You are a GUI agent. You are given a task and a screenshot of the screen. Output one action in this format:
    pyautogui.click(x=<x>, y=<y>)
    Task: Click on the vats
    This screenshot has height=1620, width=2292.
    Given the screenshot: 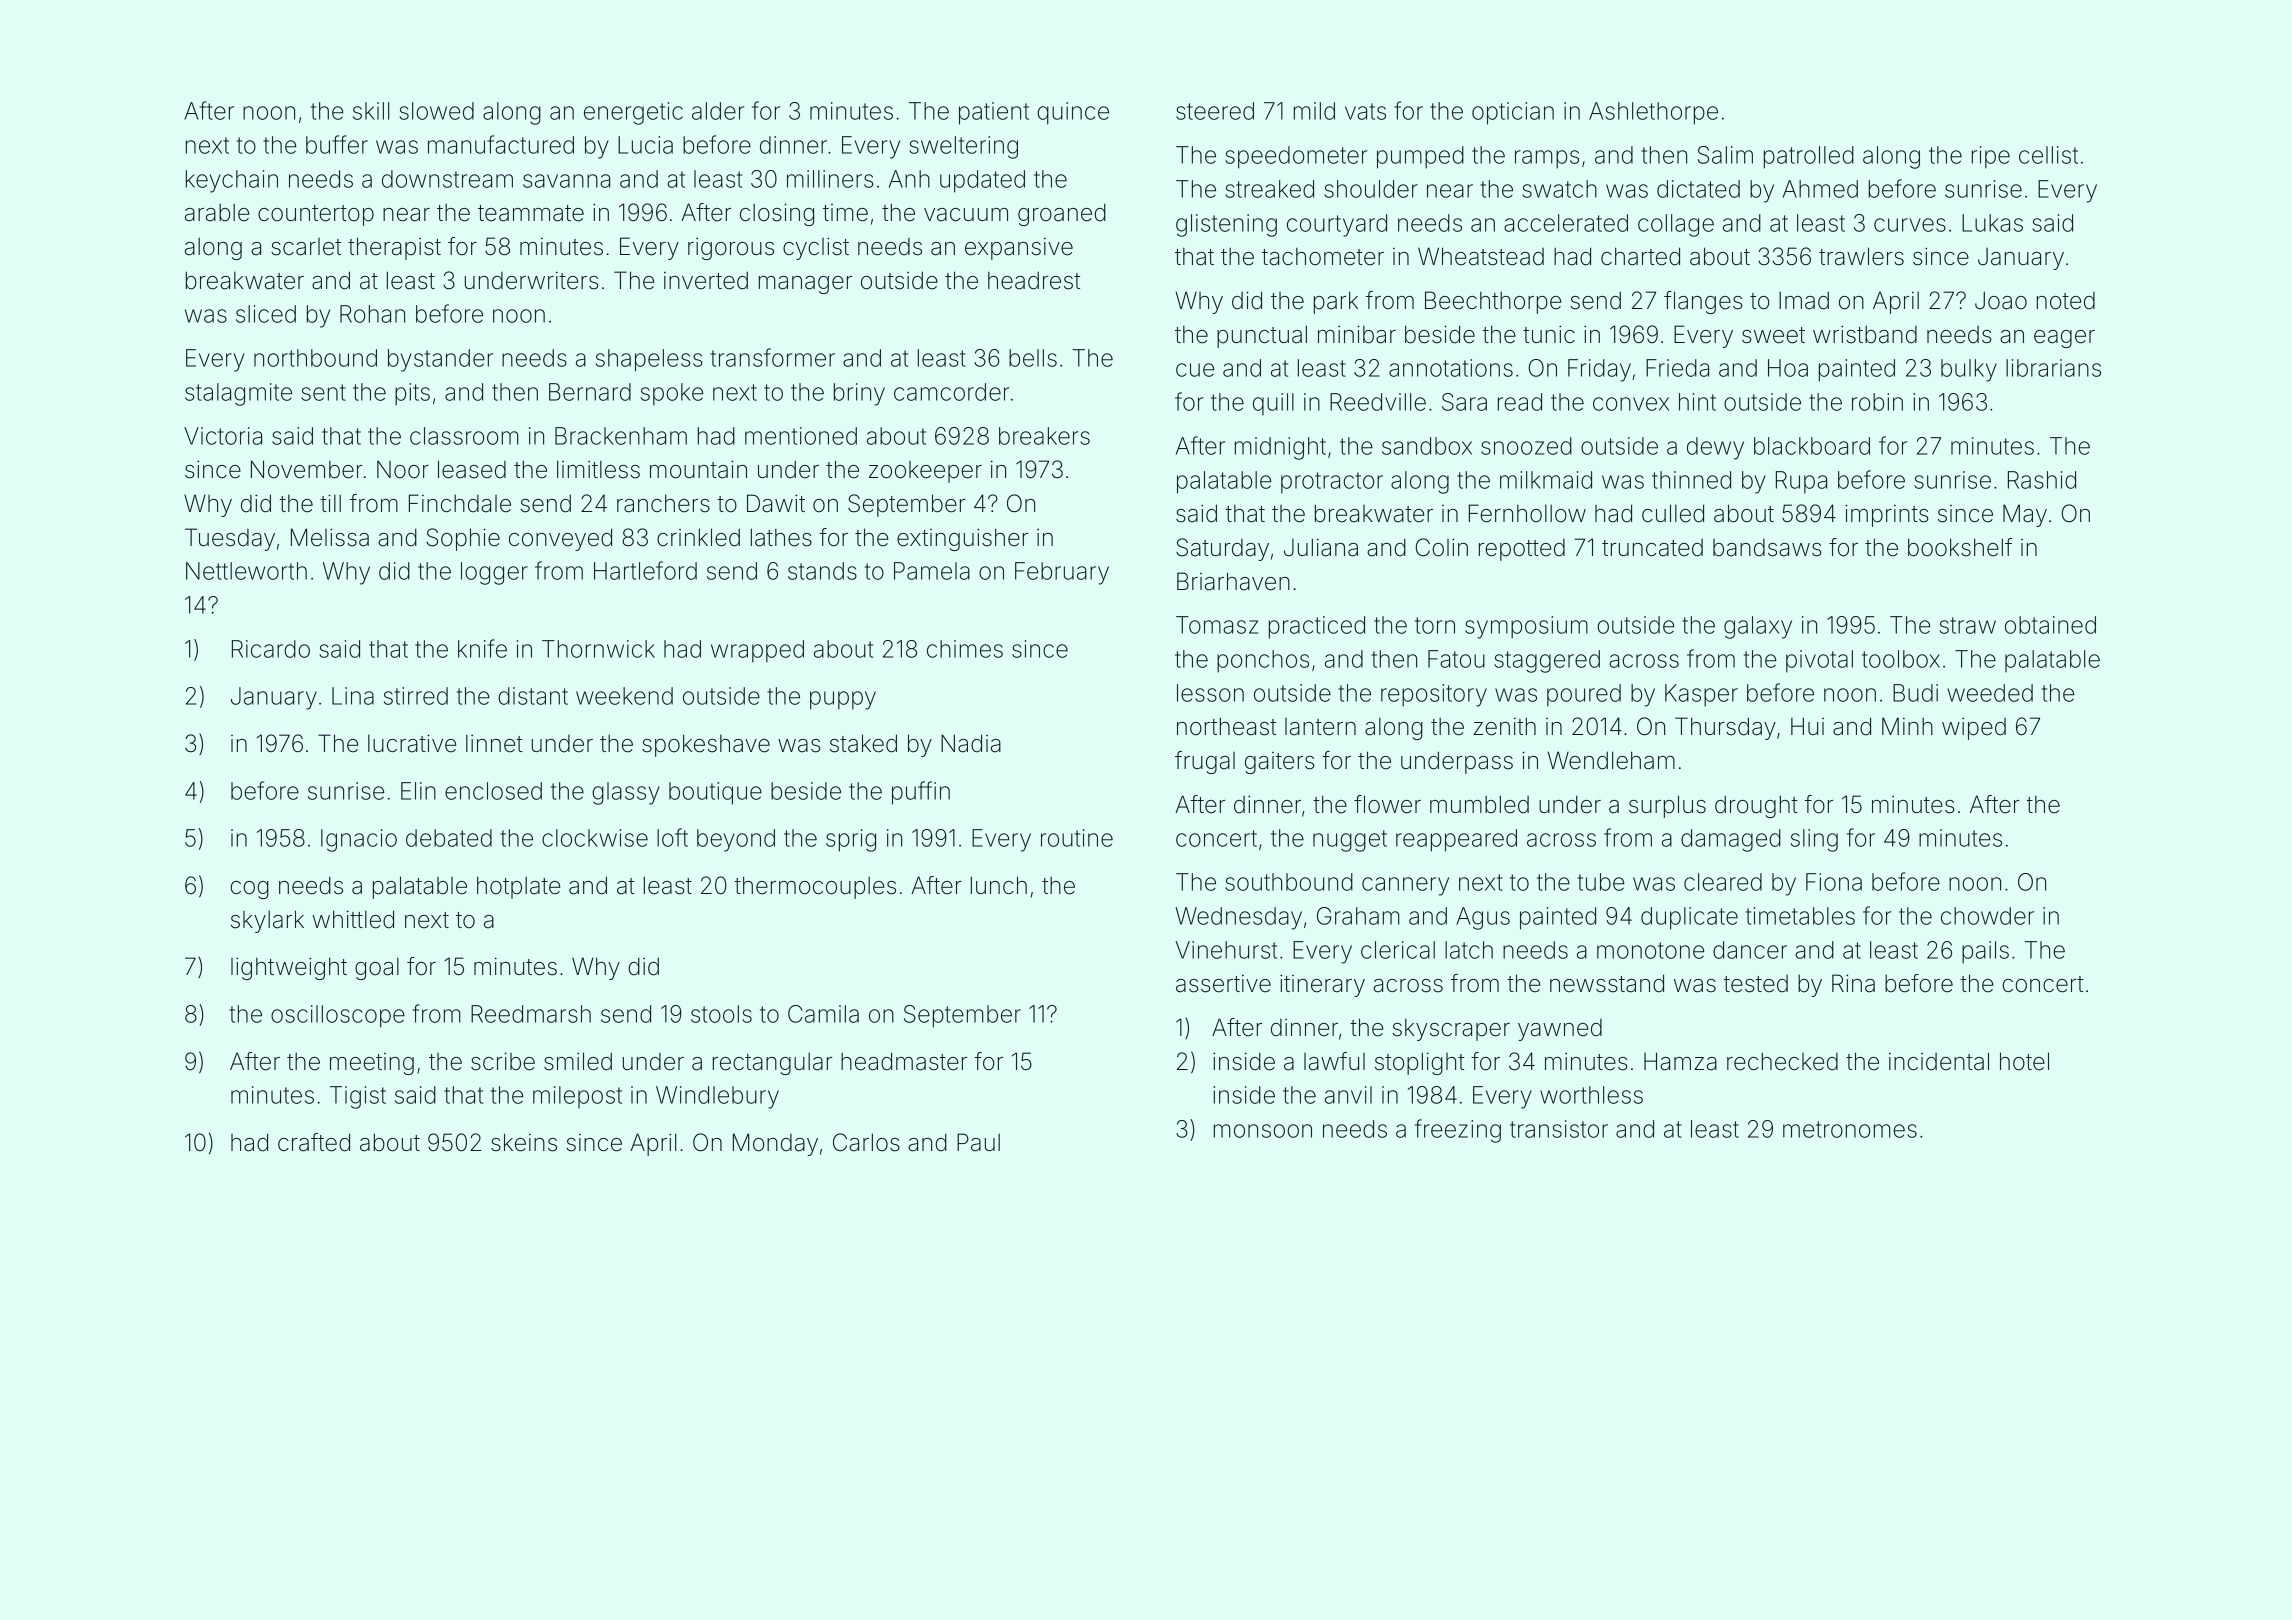 What is the action you would take?
    pyautogui.click(x=1365, y=111)
